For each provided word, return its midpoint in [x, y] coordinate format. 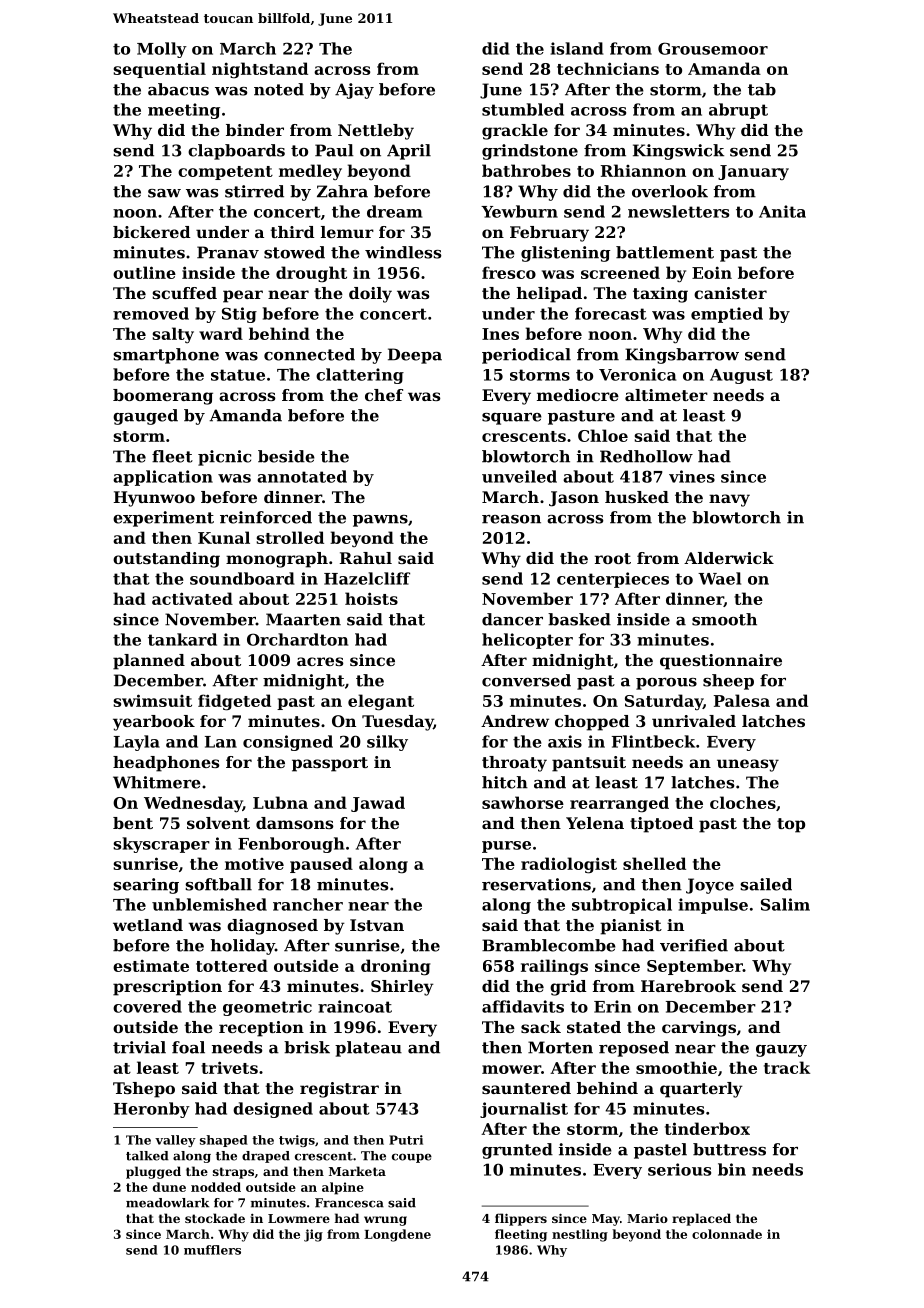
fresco [509, 272]
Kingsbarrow [682, 356]
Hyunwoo [154, 499]
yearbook [154, 723]
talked [147, 1156]
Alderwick [729, 558]
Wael [719, 578]
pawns [380, 521]
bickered [151, 232]
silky [387, 743]
